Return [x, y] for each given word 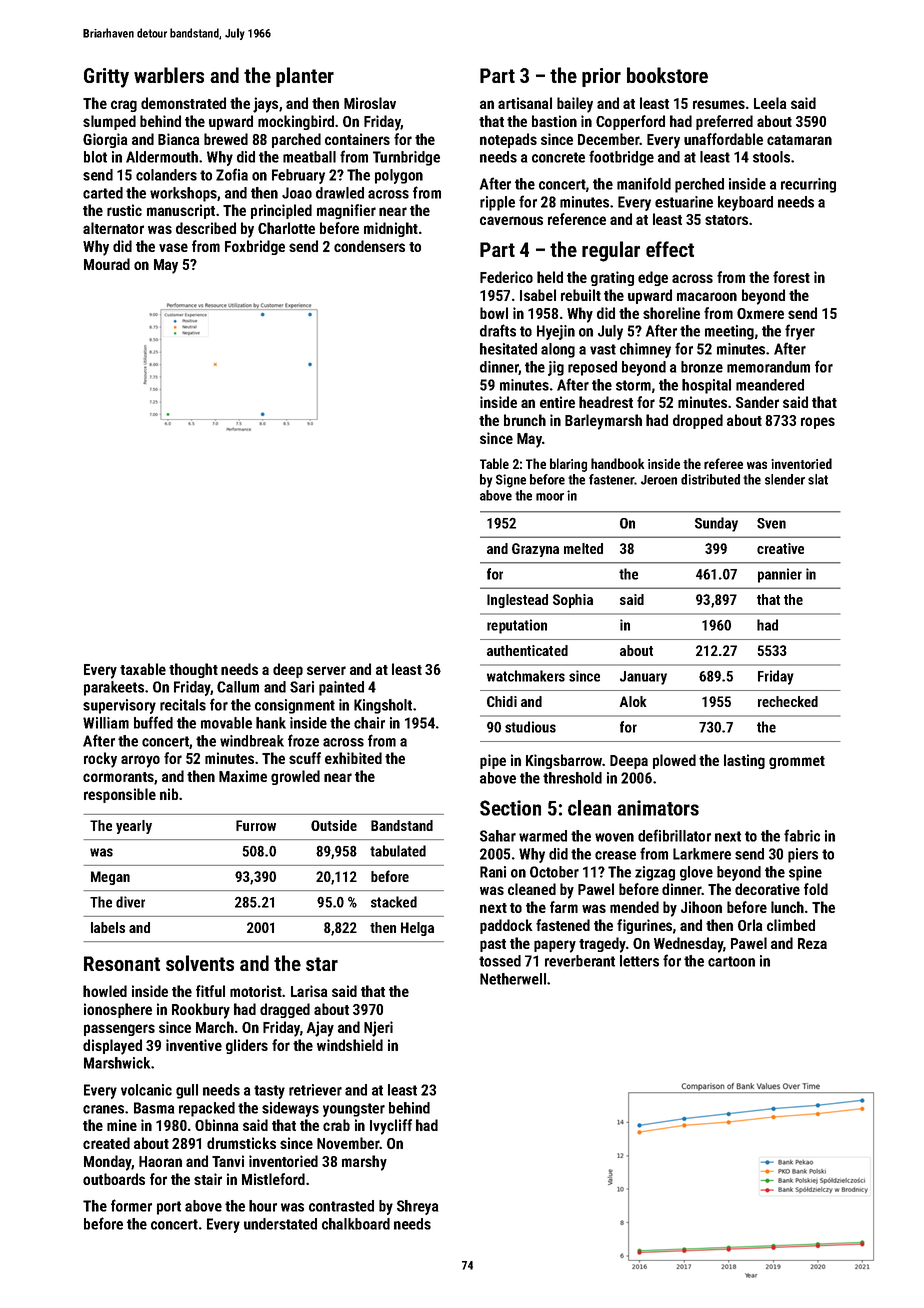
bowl [494, 313]
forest [791, 277]
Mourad [107, 264]
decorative [767, 889]
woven [614, 837]
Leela [770, 103]
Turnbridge [406, 158]
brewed [226, 139]
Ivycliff [391, 1127]
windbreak [252, 741]
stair [208, 1179]
